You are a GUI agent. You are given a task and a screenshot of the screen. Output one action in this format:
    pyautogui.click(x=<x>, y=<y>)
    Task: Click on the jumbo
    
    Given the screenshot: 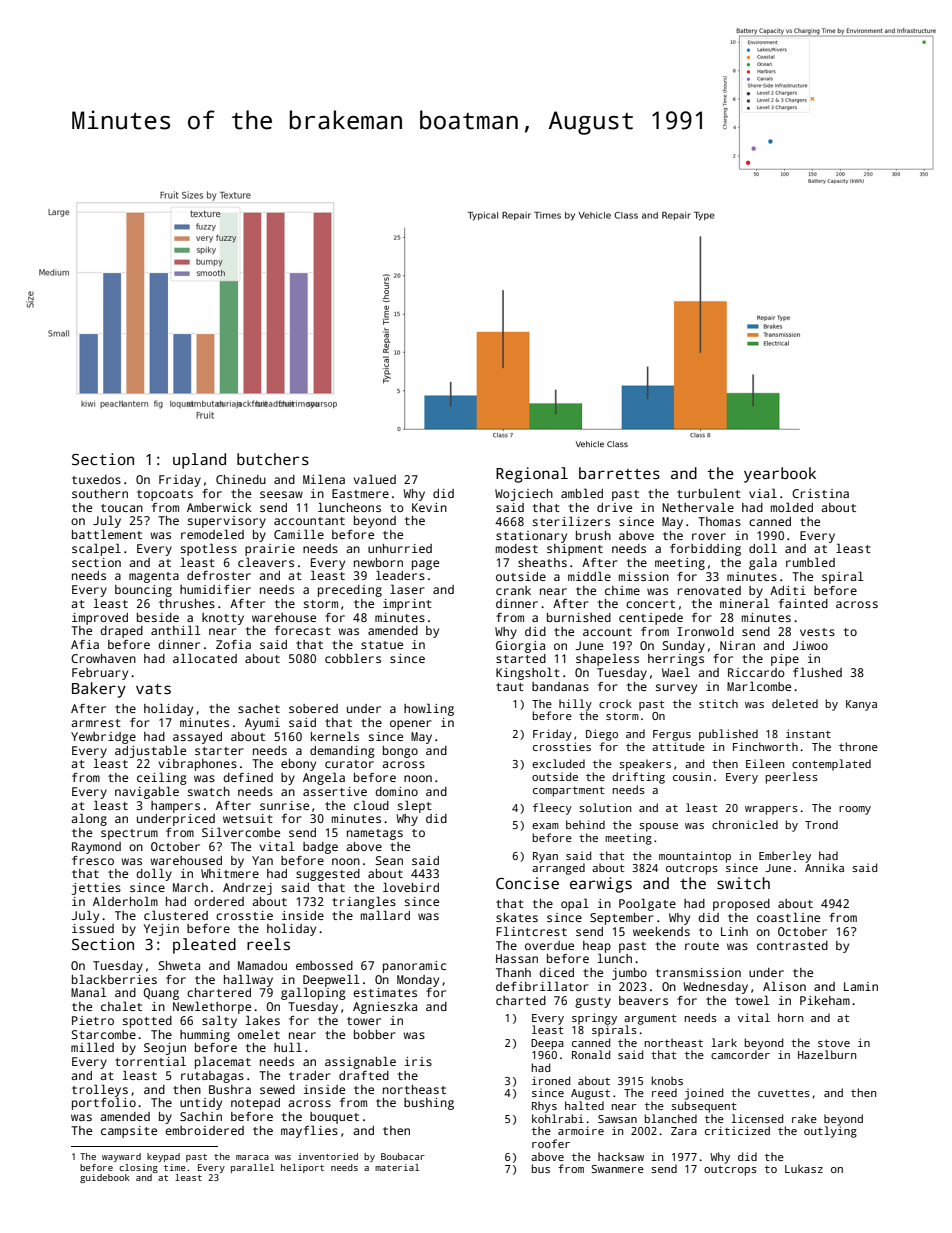 What is the action you would take?
    pyautogui.click(x=629, y=974)
